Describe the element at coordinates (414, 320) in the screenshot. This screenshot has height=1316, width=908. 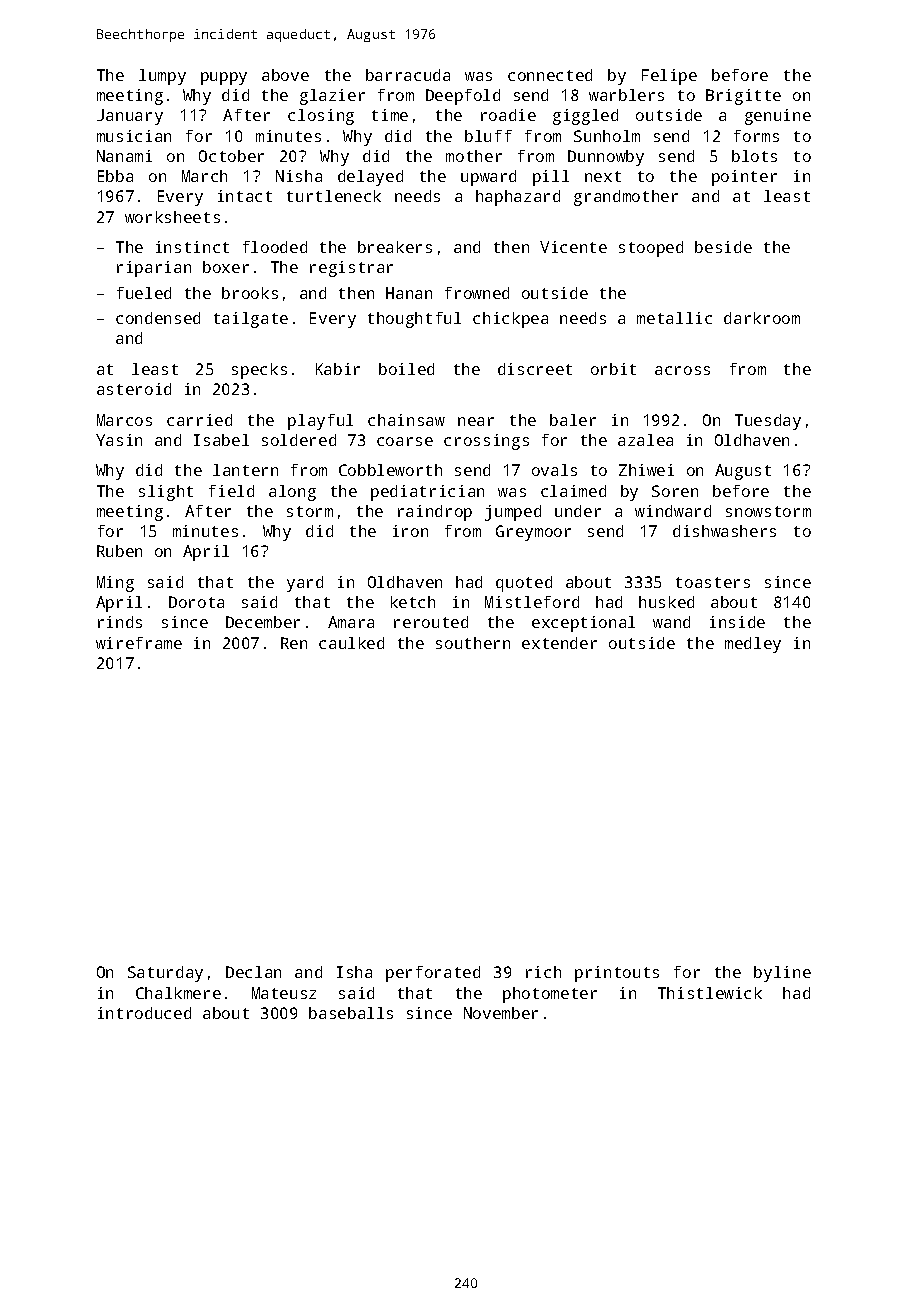
I see `thoughtful` at that location.
